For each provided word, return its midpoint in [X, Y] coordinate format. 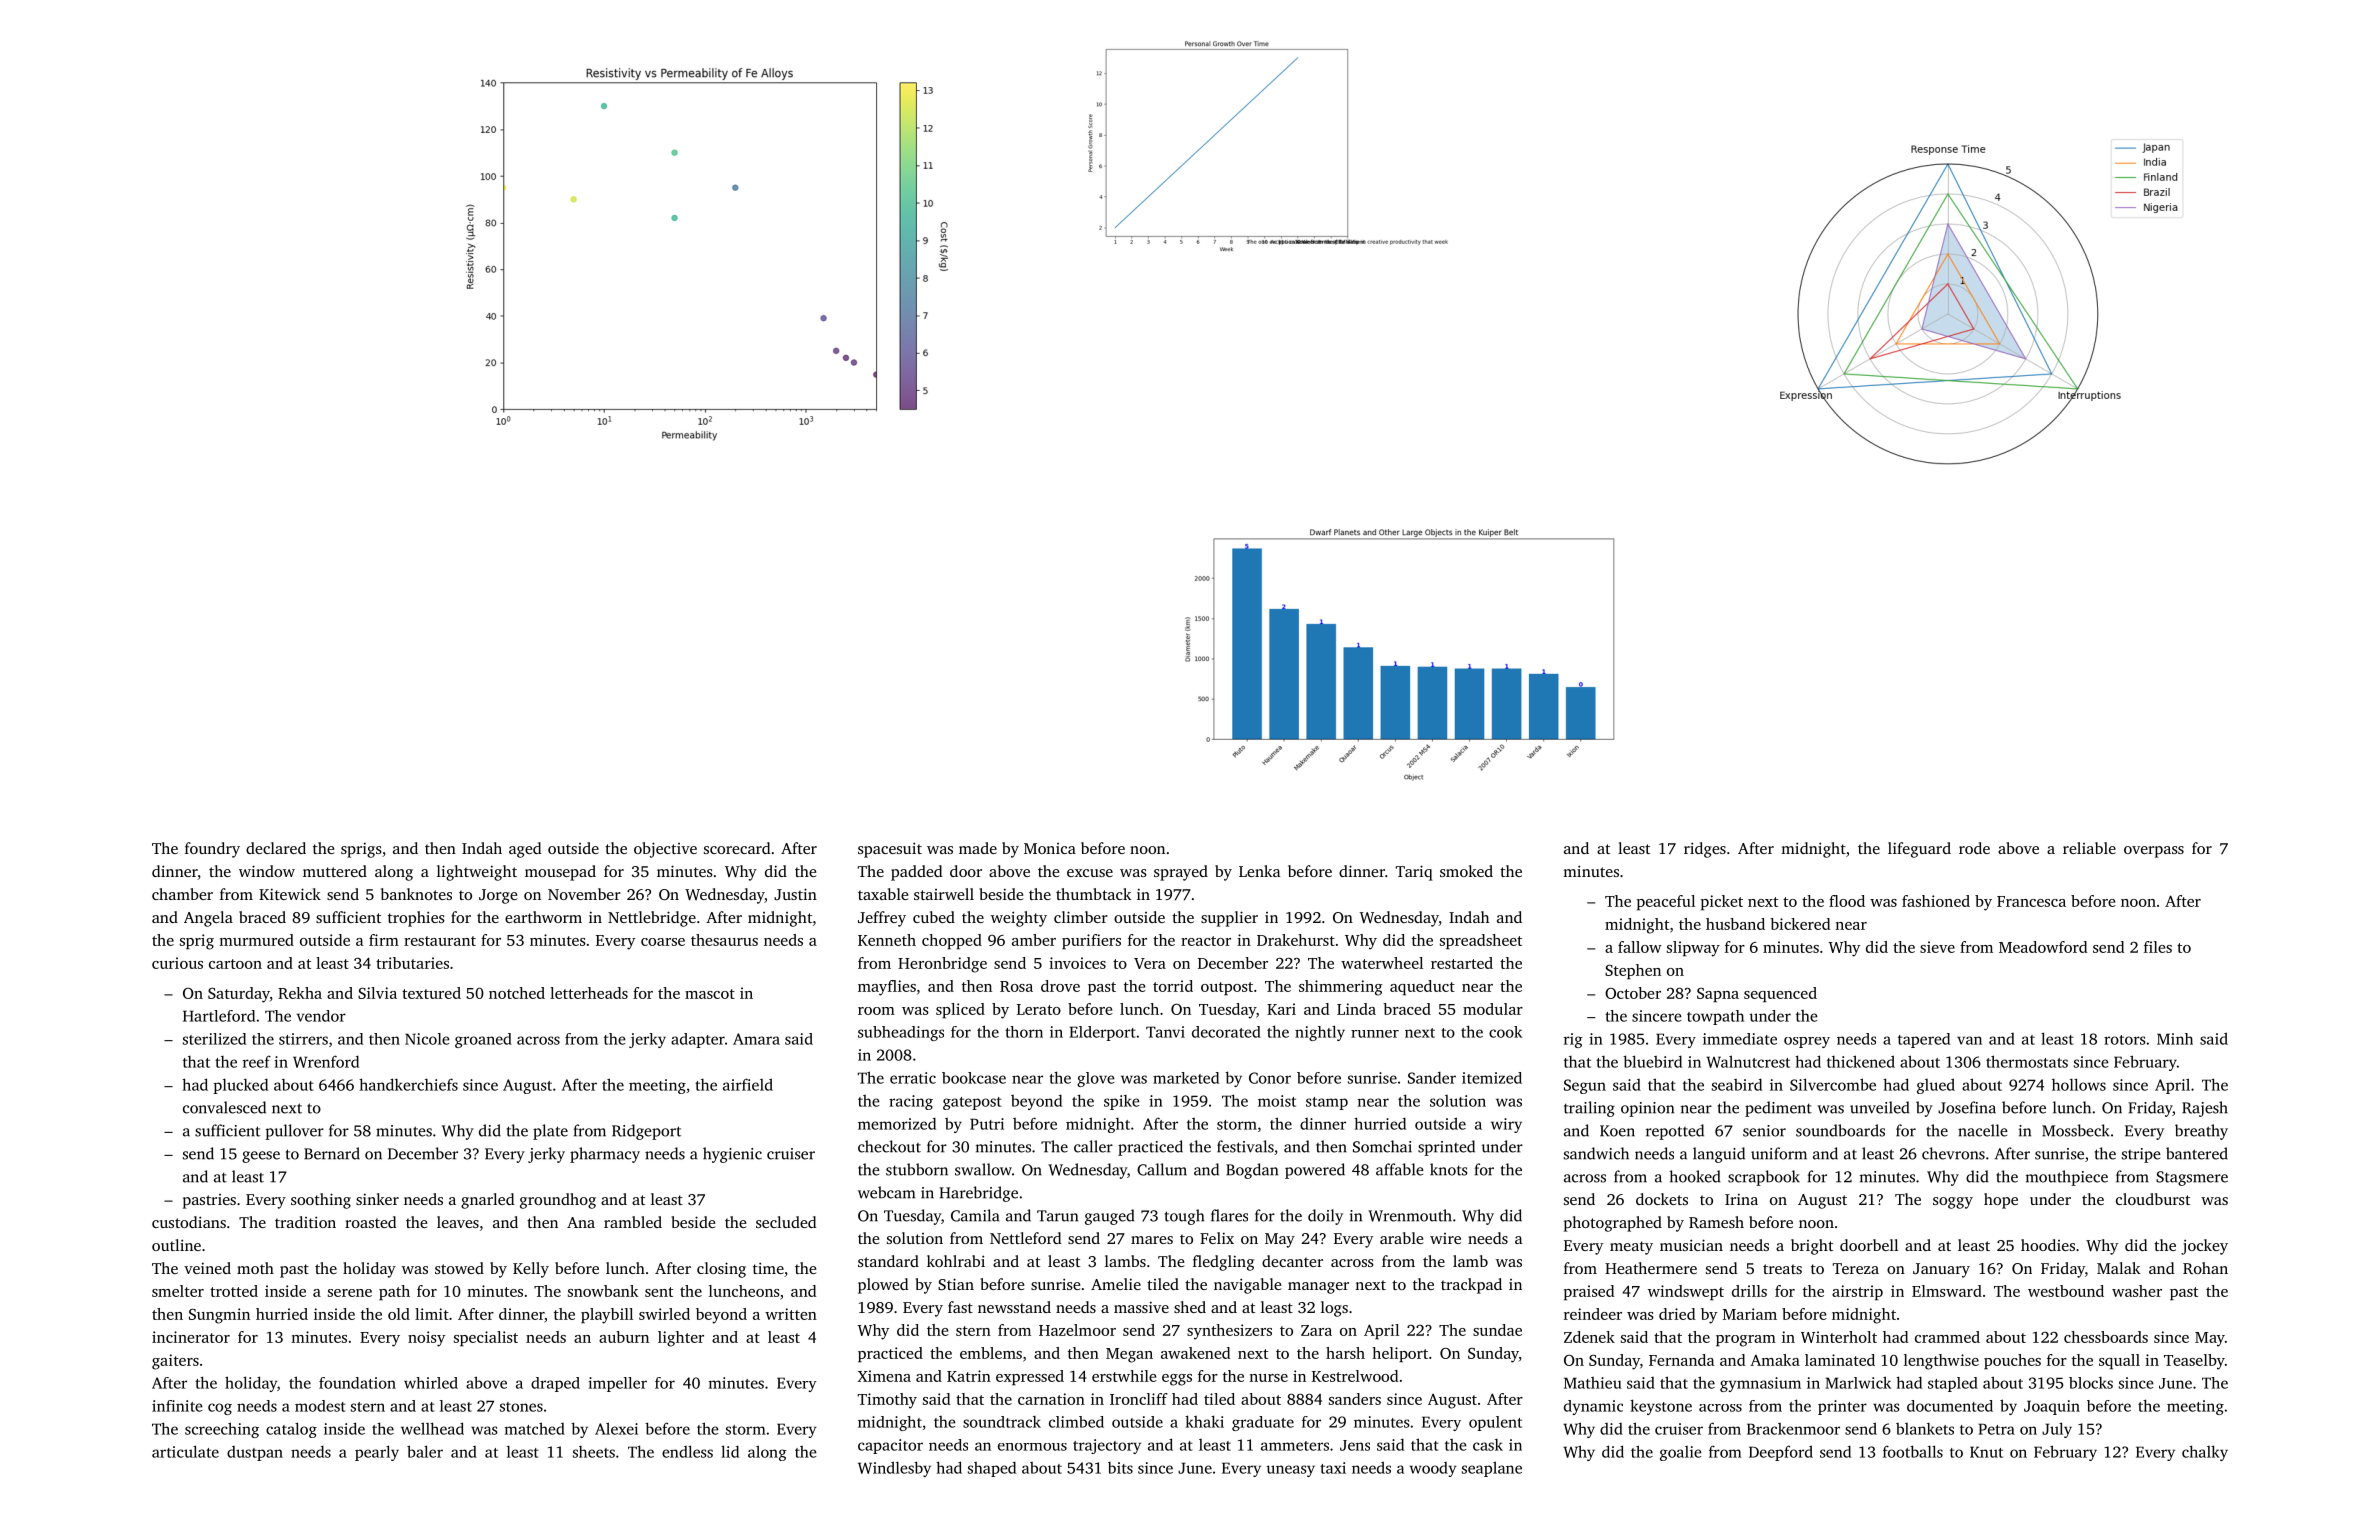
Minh [2175, 1039]
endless [687, 1451]
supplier [1229, 919]
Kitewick [290, 894]
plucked [240, 1086]
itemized [1492, 1078]
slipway [1693, 949]
